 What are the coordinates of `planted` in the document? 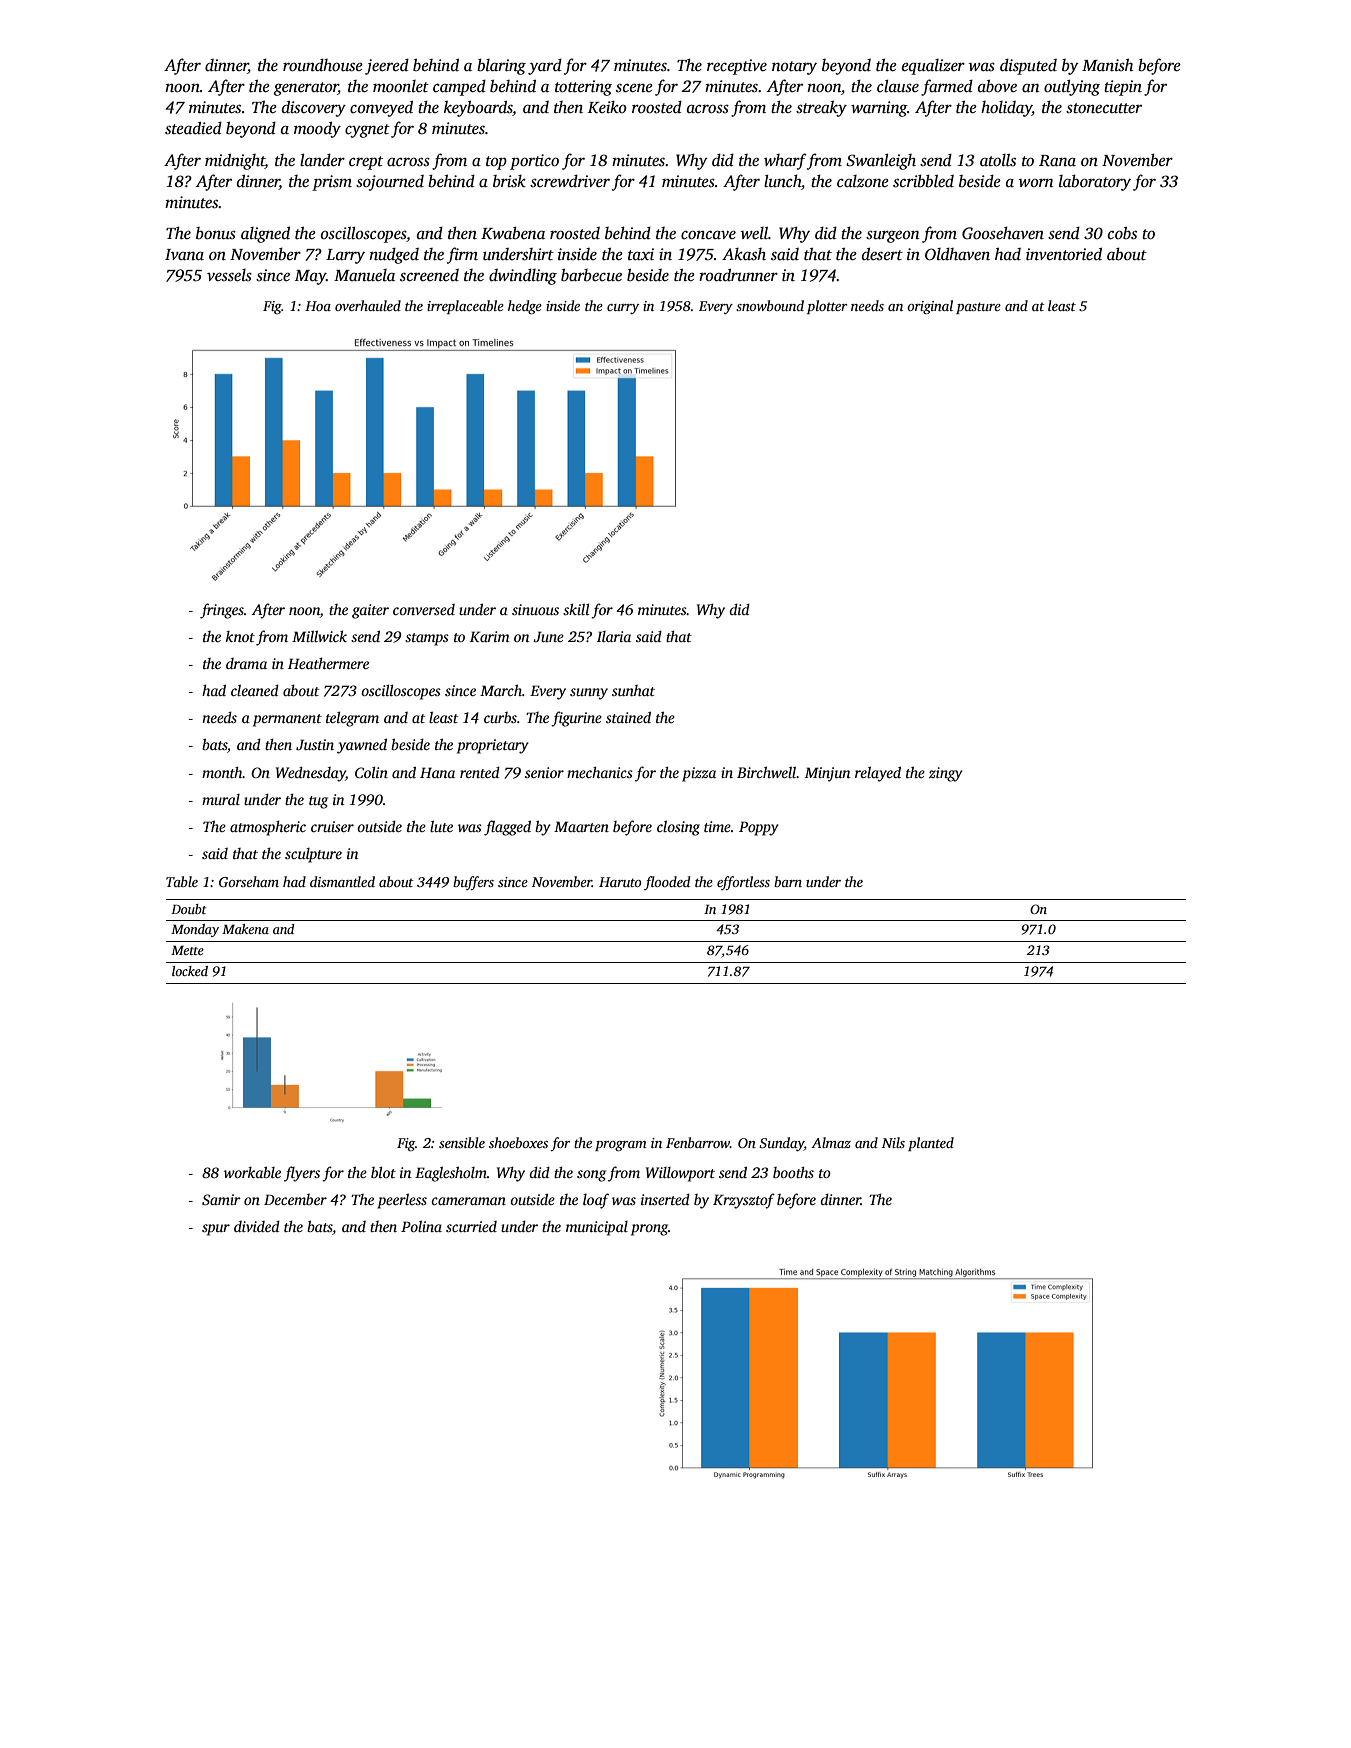 It's located at (931, 1144).
